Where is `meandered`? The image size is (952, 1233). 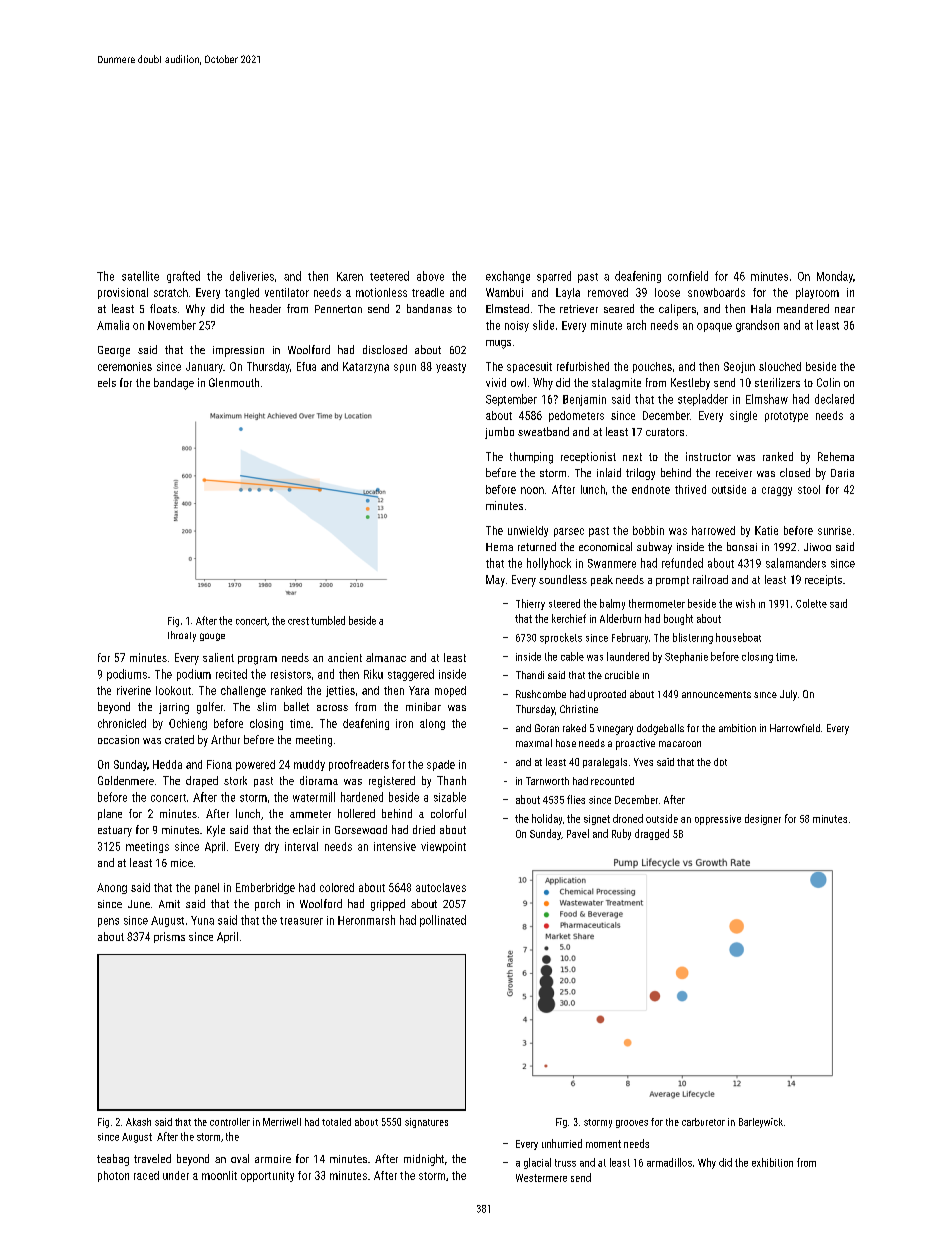
meandered is located at coordinates (803, 308).
